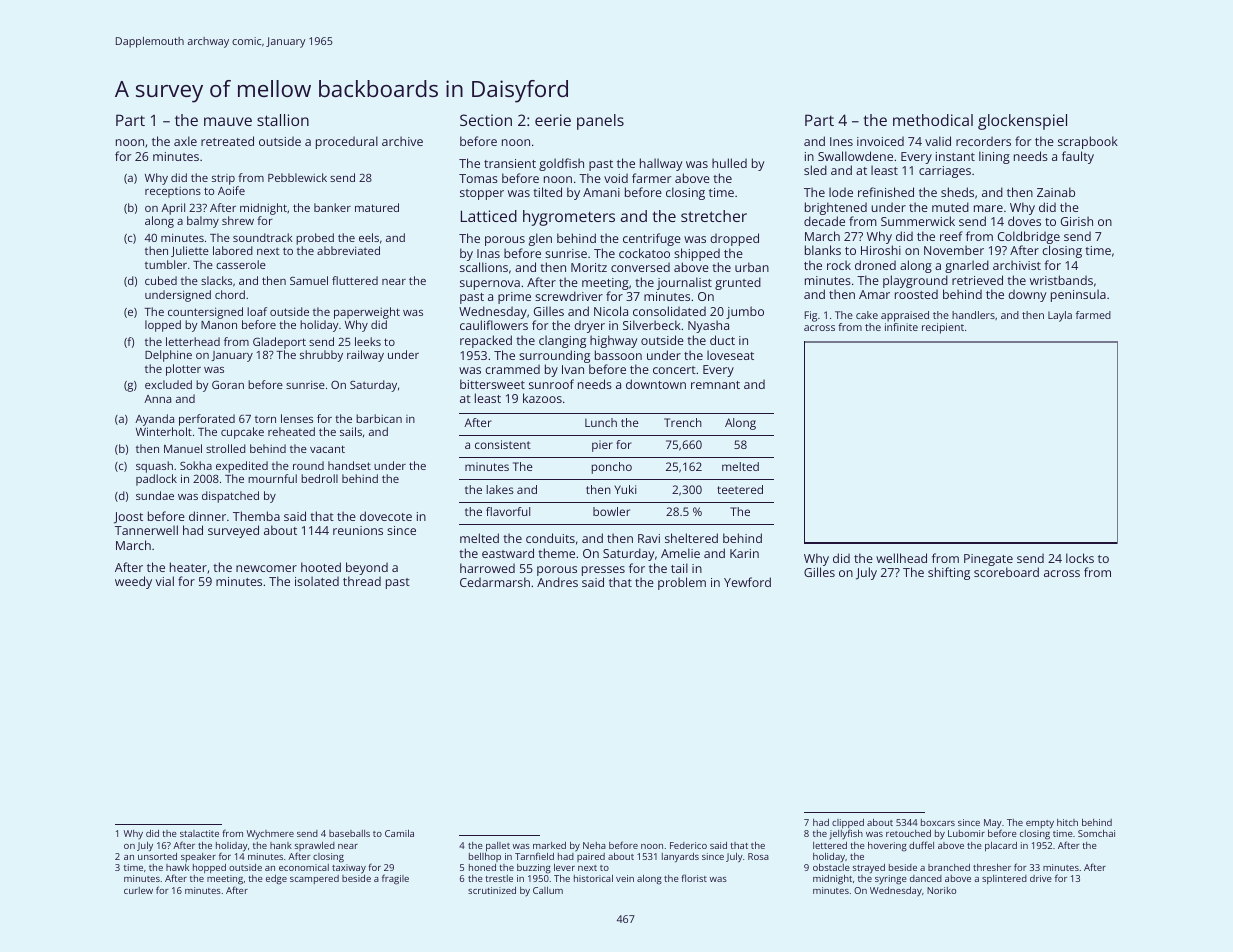 This image has height=952, width=1233. Describe the element at coordinates (257, 311) in the image. I see `loaf` at that location.
